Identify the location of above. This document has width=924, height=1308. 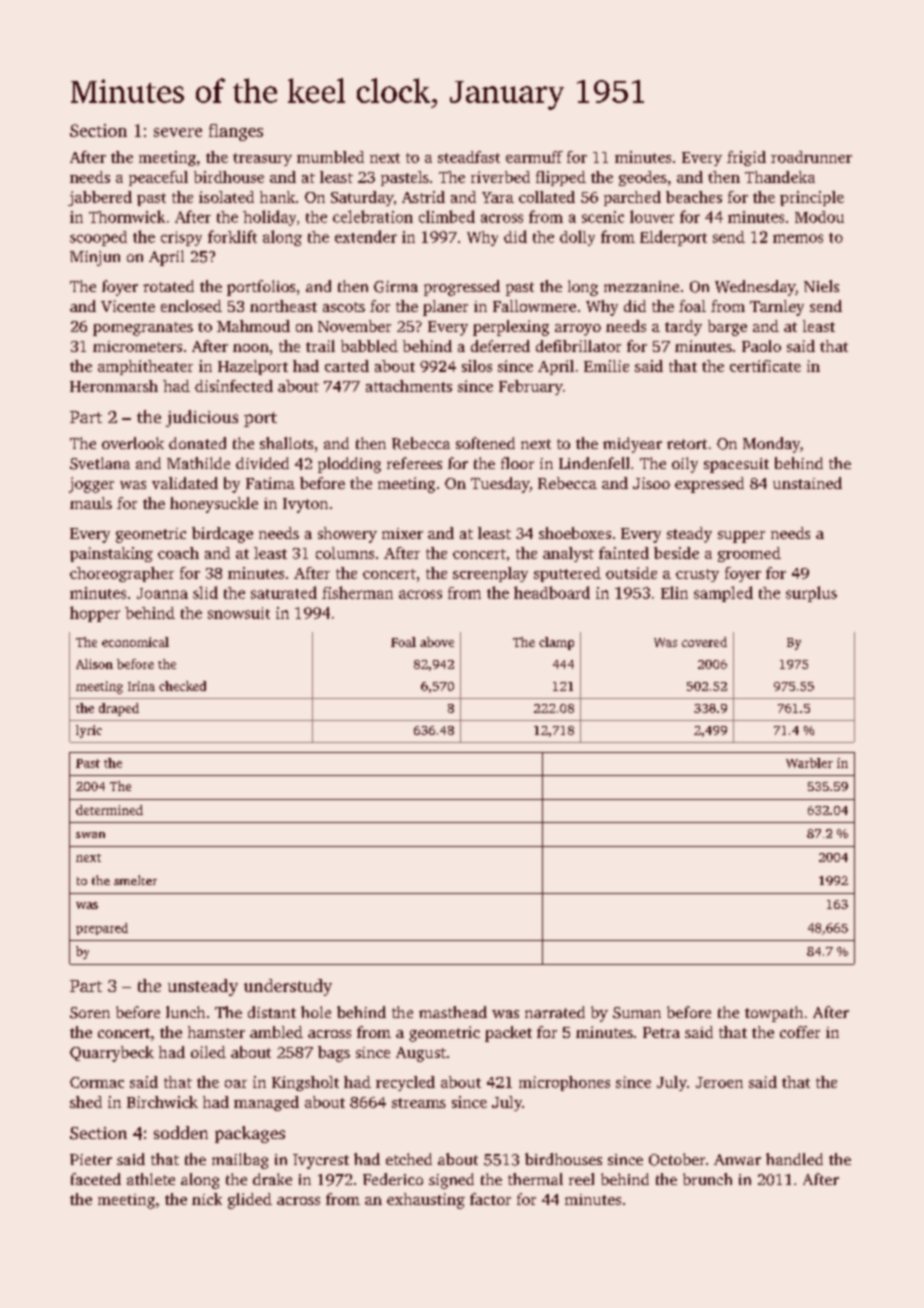
(437, 642).
